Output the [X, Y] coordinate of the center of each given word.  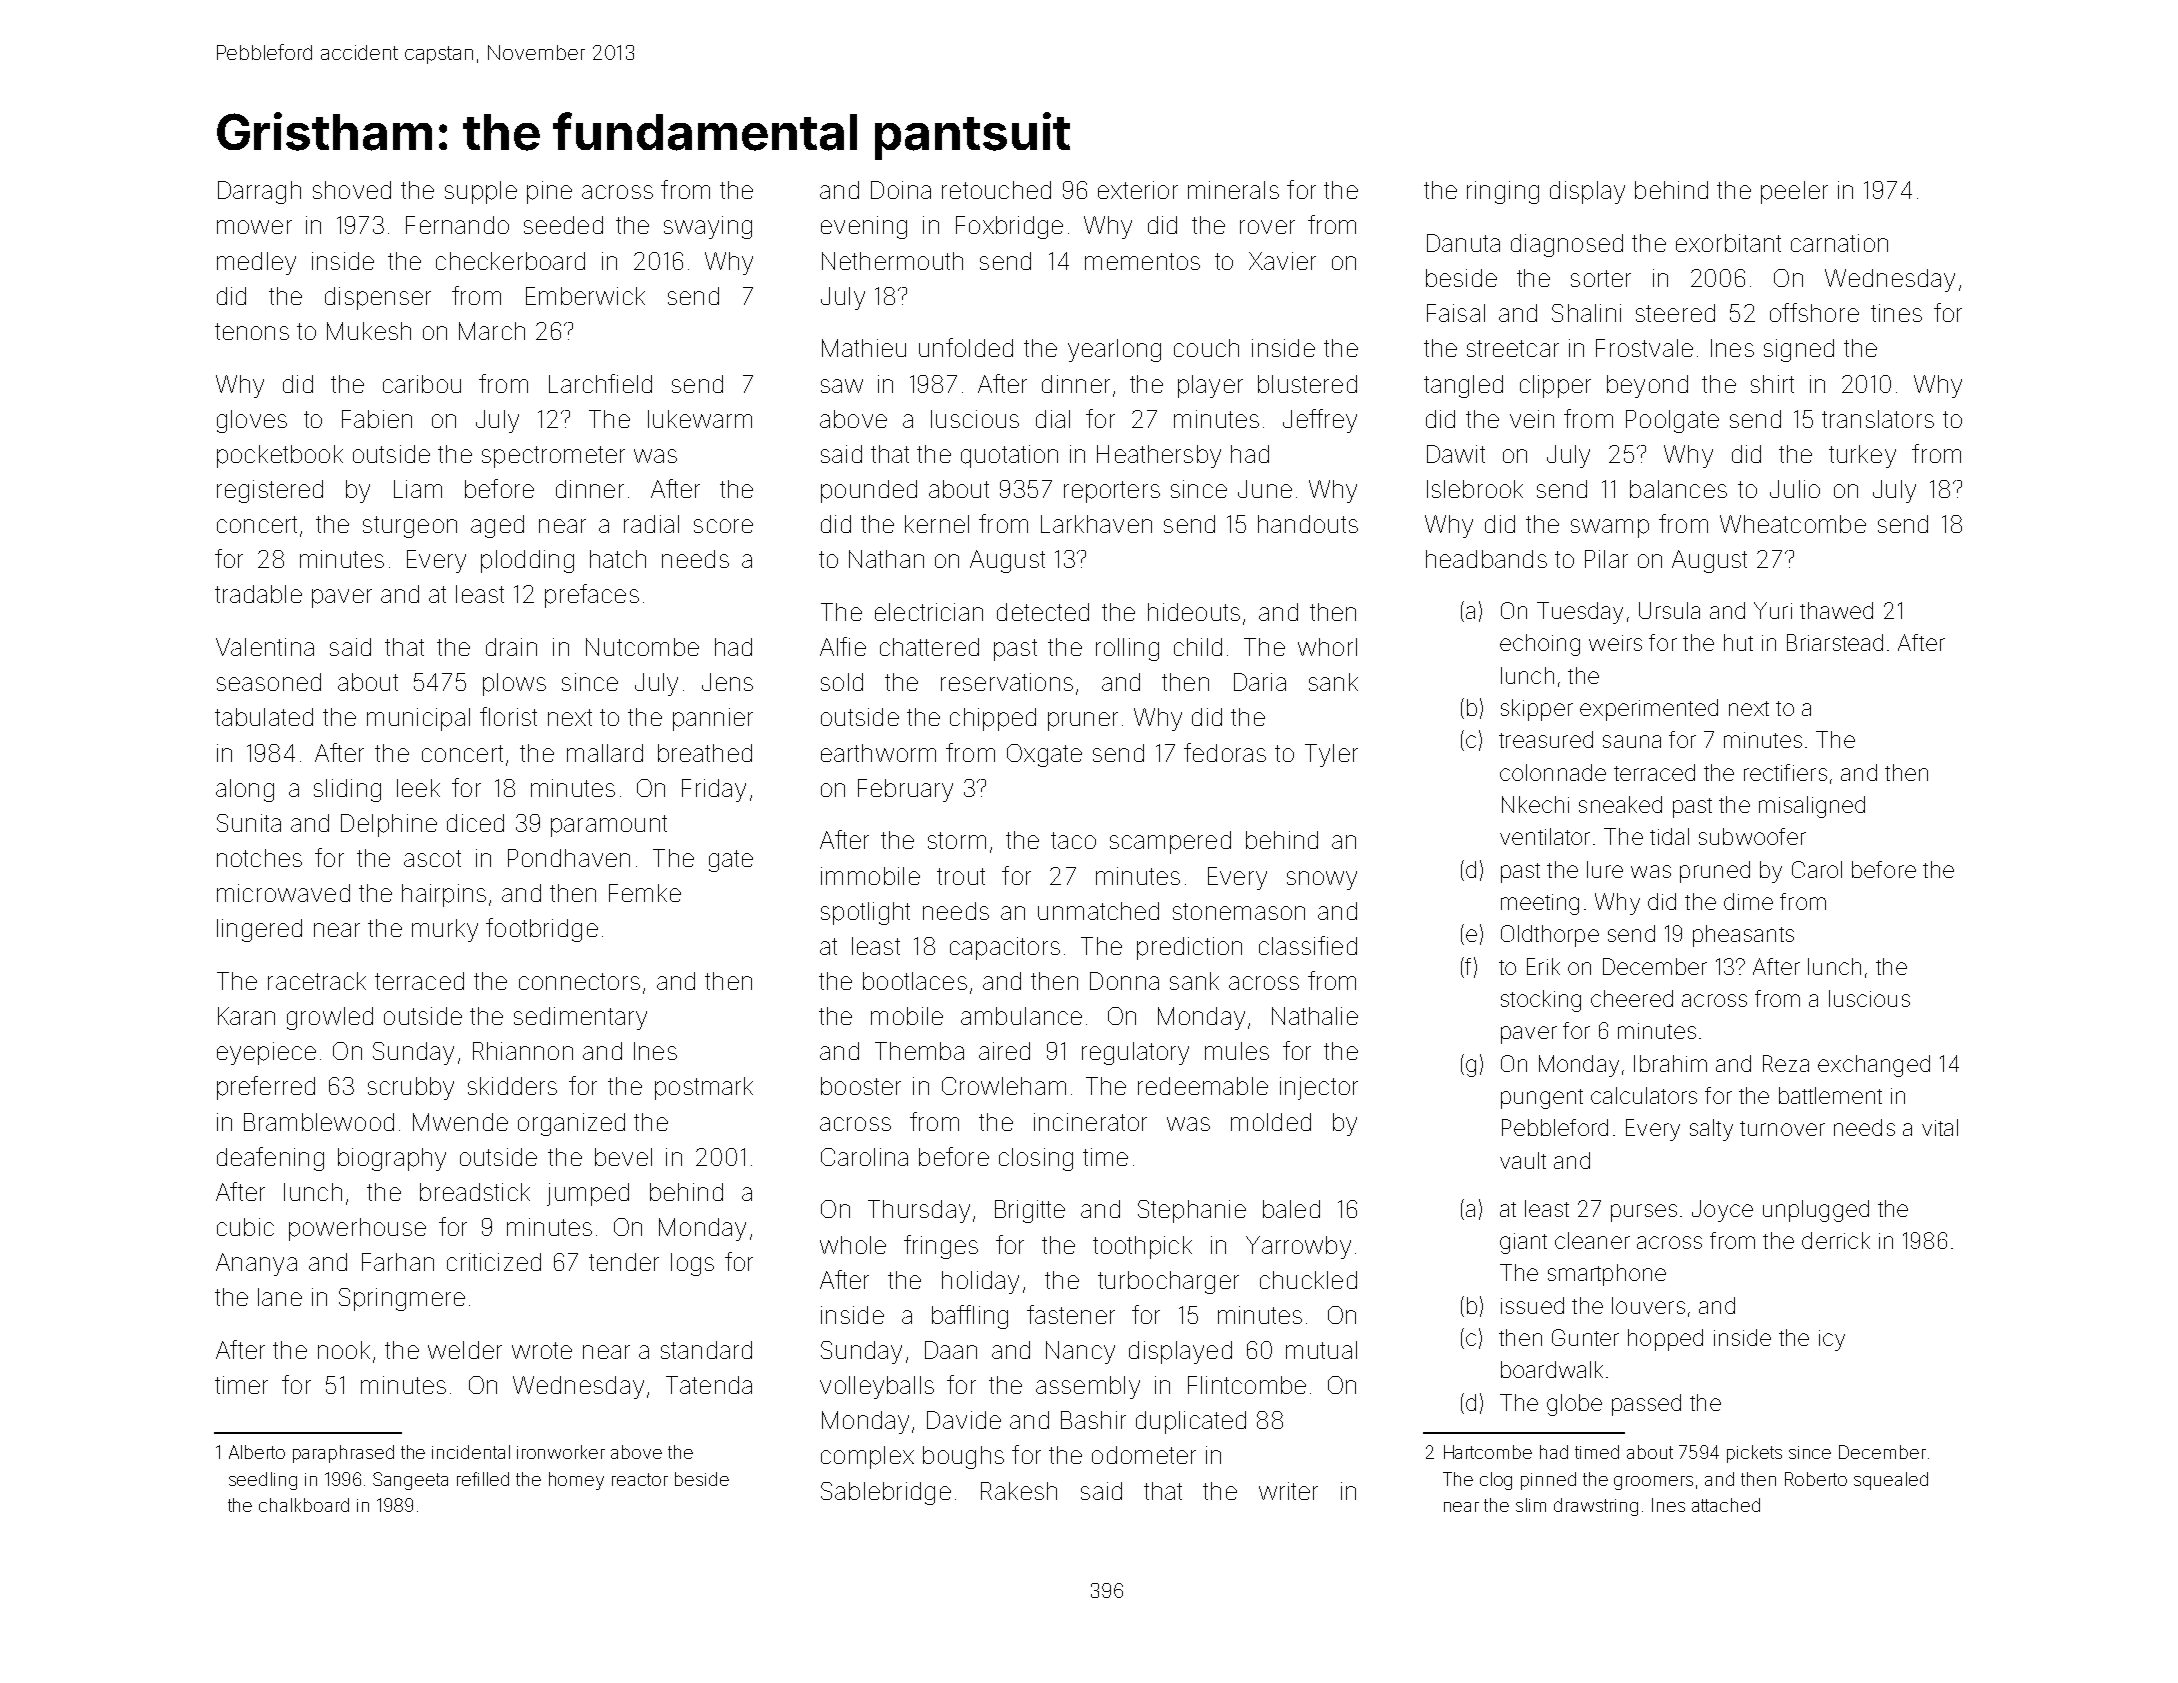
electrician [929, 612]
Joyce [1722, 1211]
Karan [246, 1016]
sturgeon [410, 527]
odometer [1144, 1455]
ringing [1503, 192]
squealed [1891, 1481]
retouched [996, 190]
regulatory [1135, 1053]
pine [549, 192]
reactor [640, 1479]
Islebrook [1475, 489]
